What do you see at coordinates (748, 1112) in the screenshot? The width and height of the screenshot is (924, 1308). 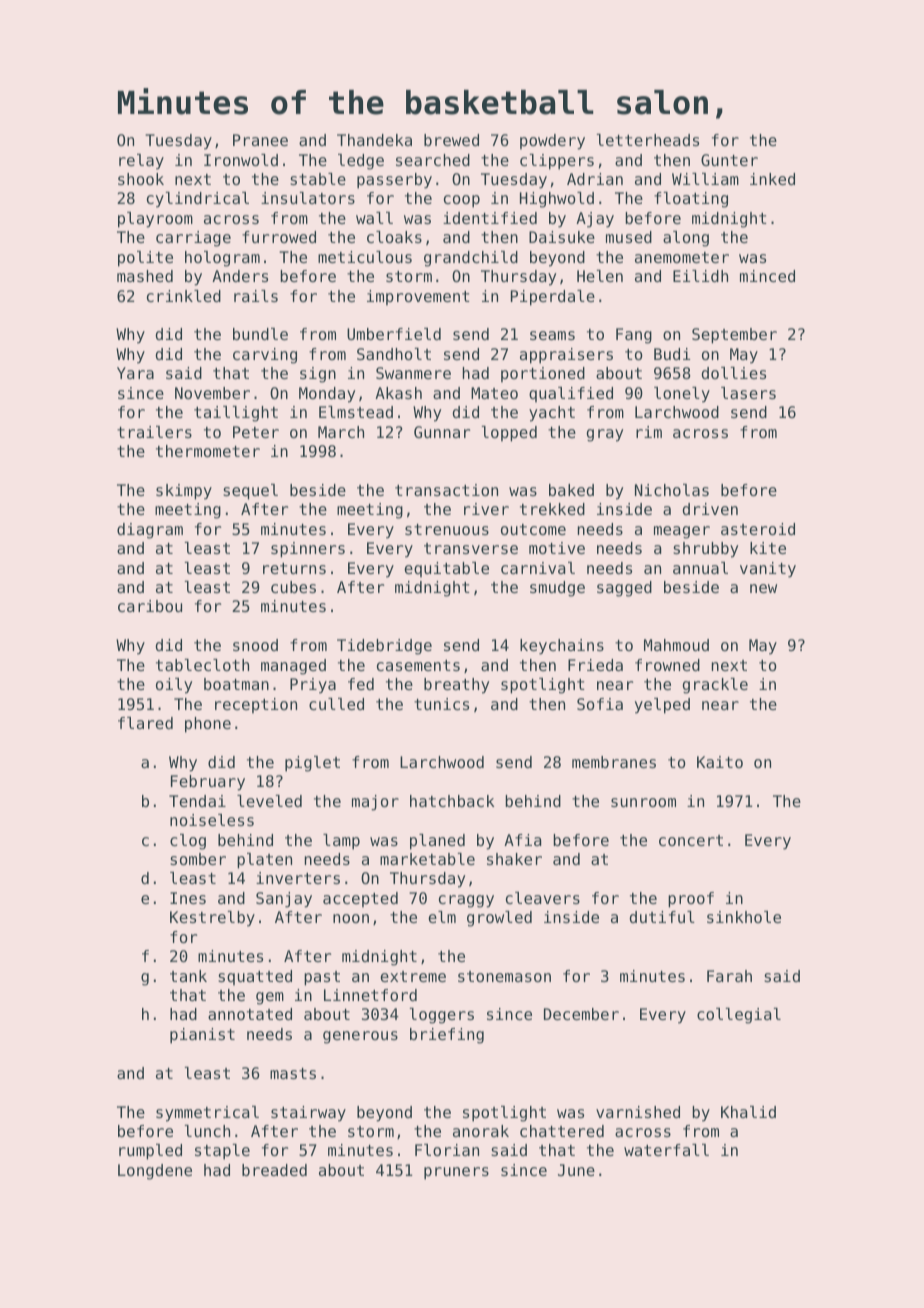 I see `Khalid` at bounding box center [748, 1112].
